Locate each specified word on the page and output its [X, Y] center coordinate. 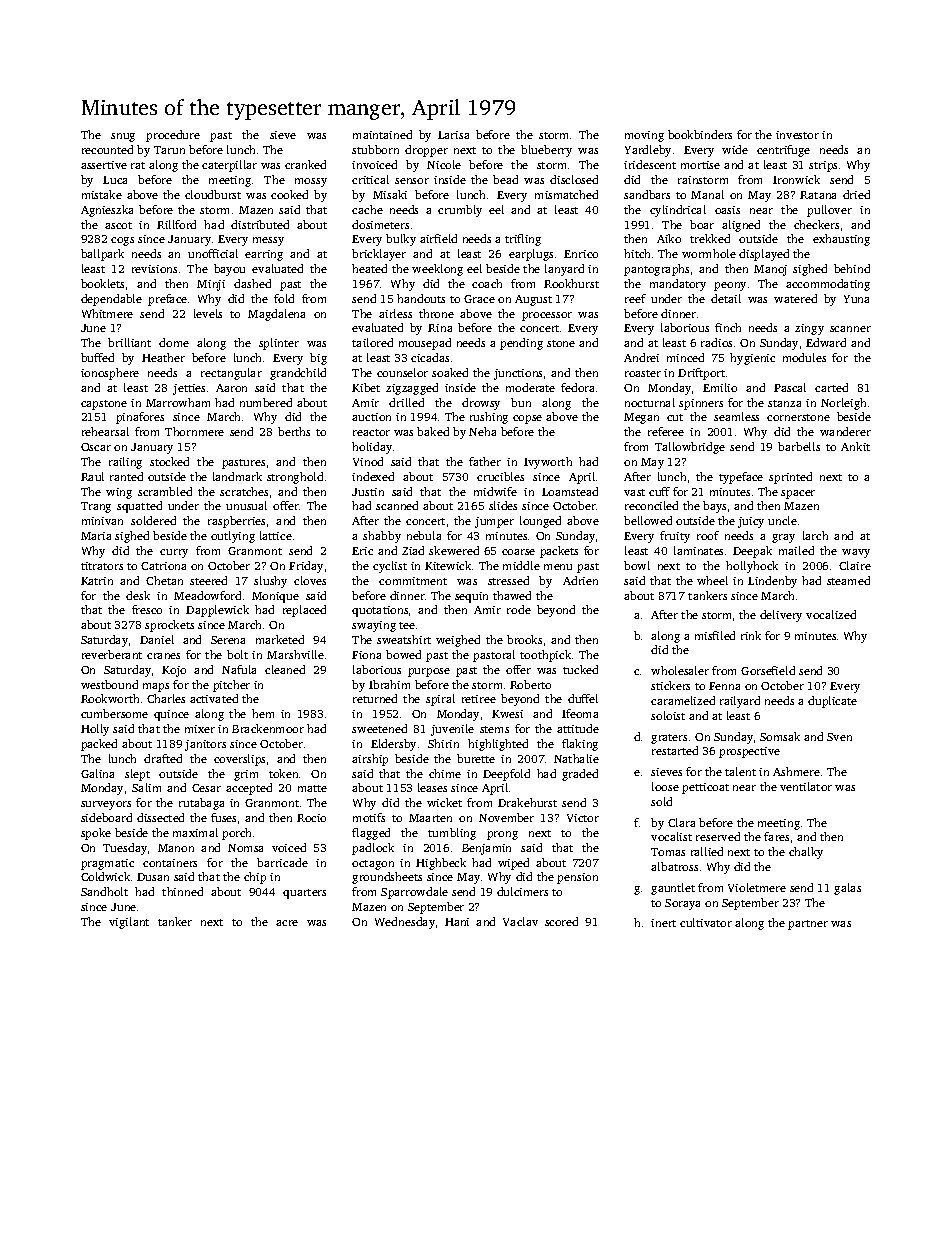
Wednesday [405, 923]
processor [547, 316]
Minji [211, 285]
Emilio [720, 387]
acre [287, 923]
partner [808, 925]
